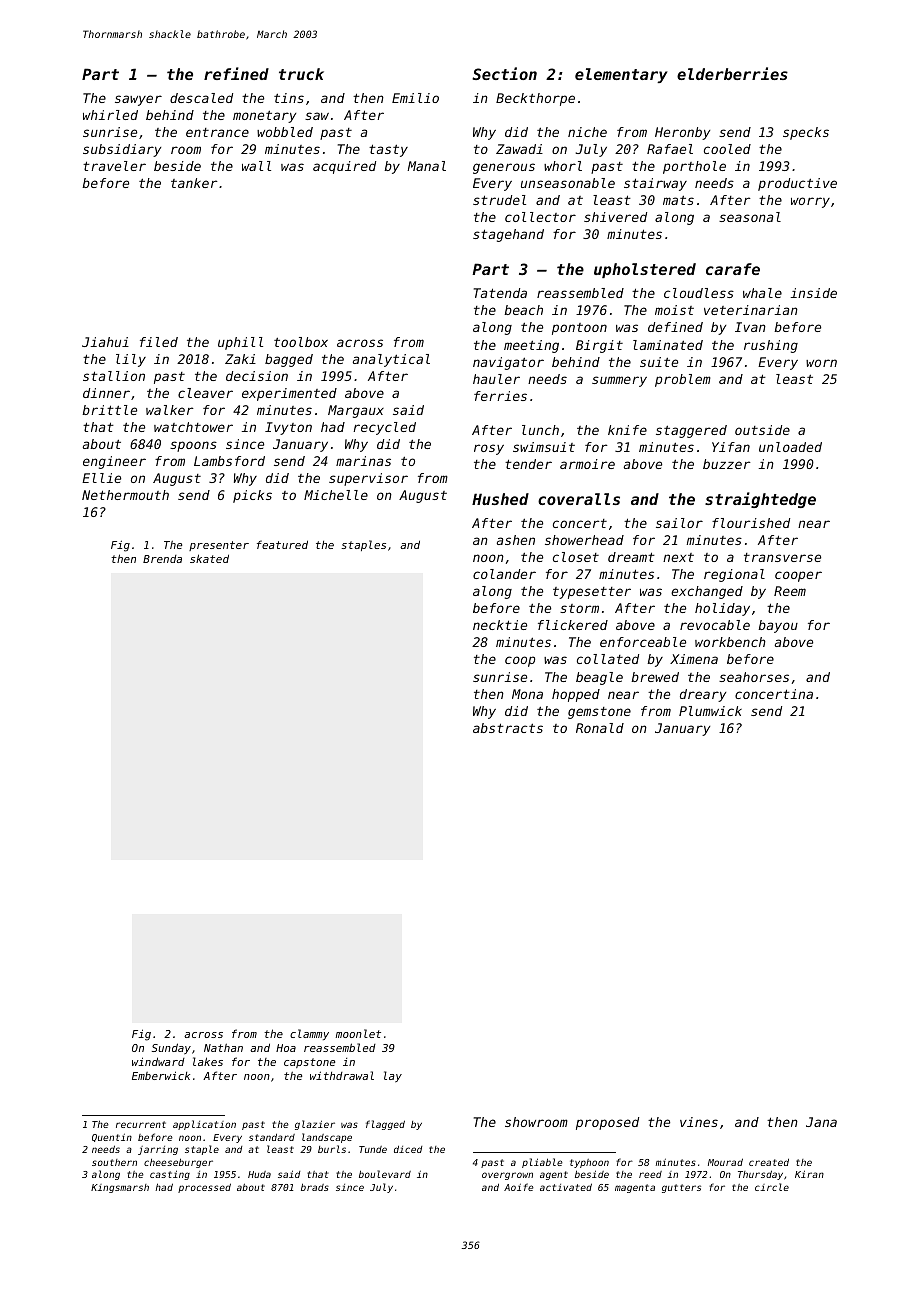 The height and width of the screenshot is (1308, 924). Describe the element at coordinates (138, 100) in the screenshot. I see `sawyer` at that location.
